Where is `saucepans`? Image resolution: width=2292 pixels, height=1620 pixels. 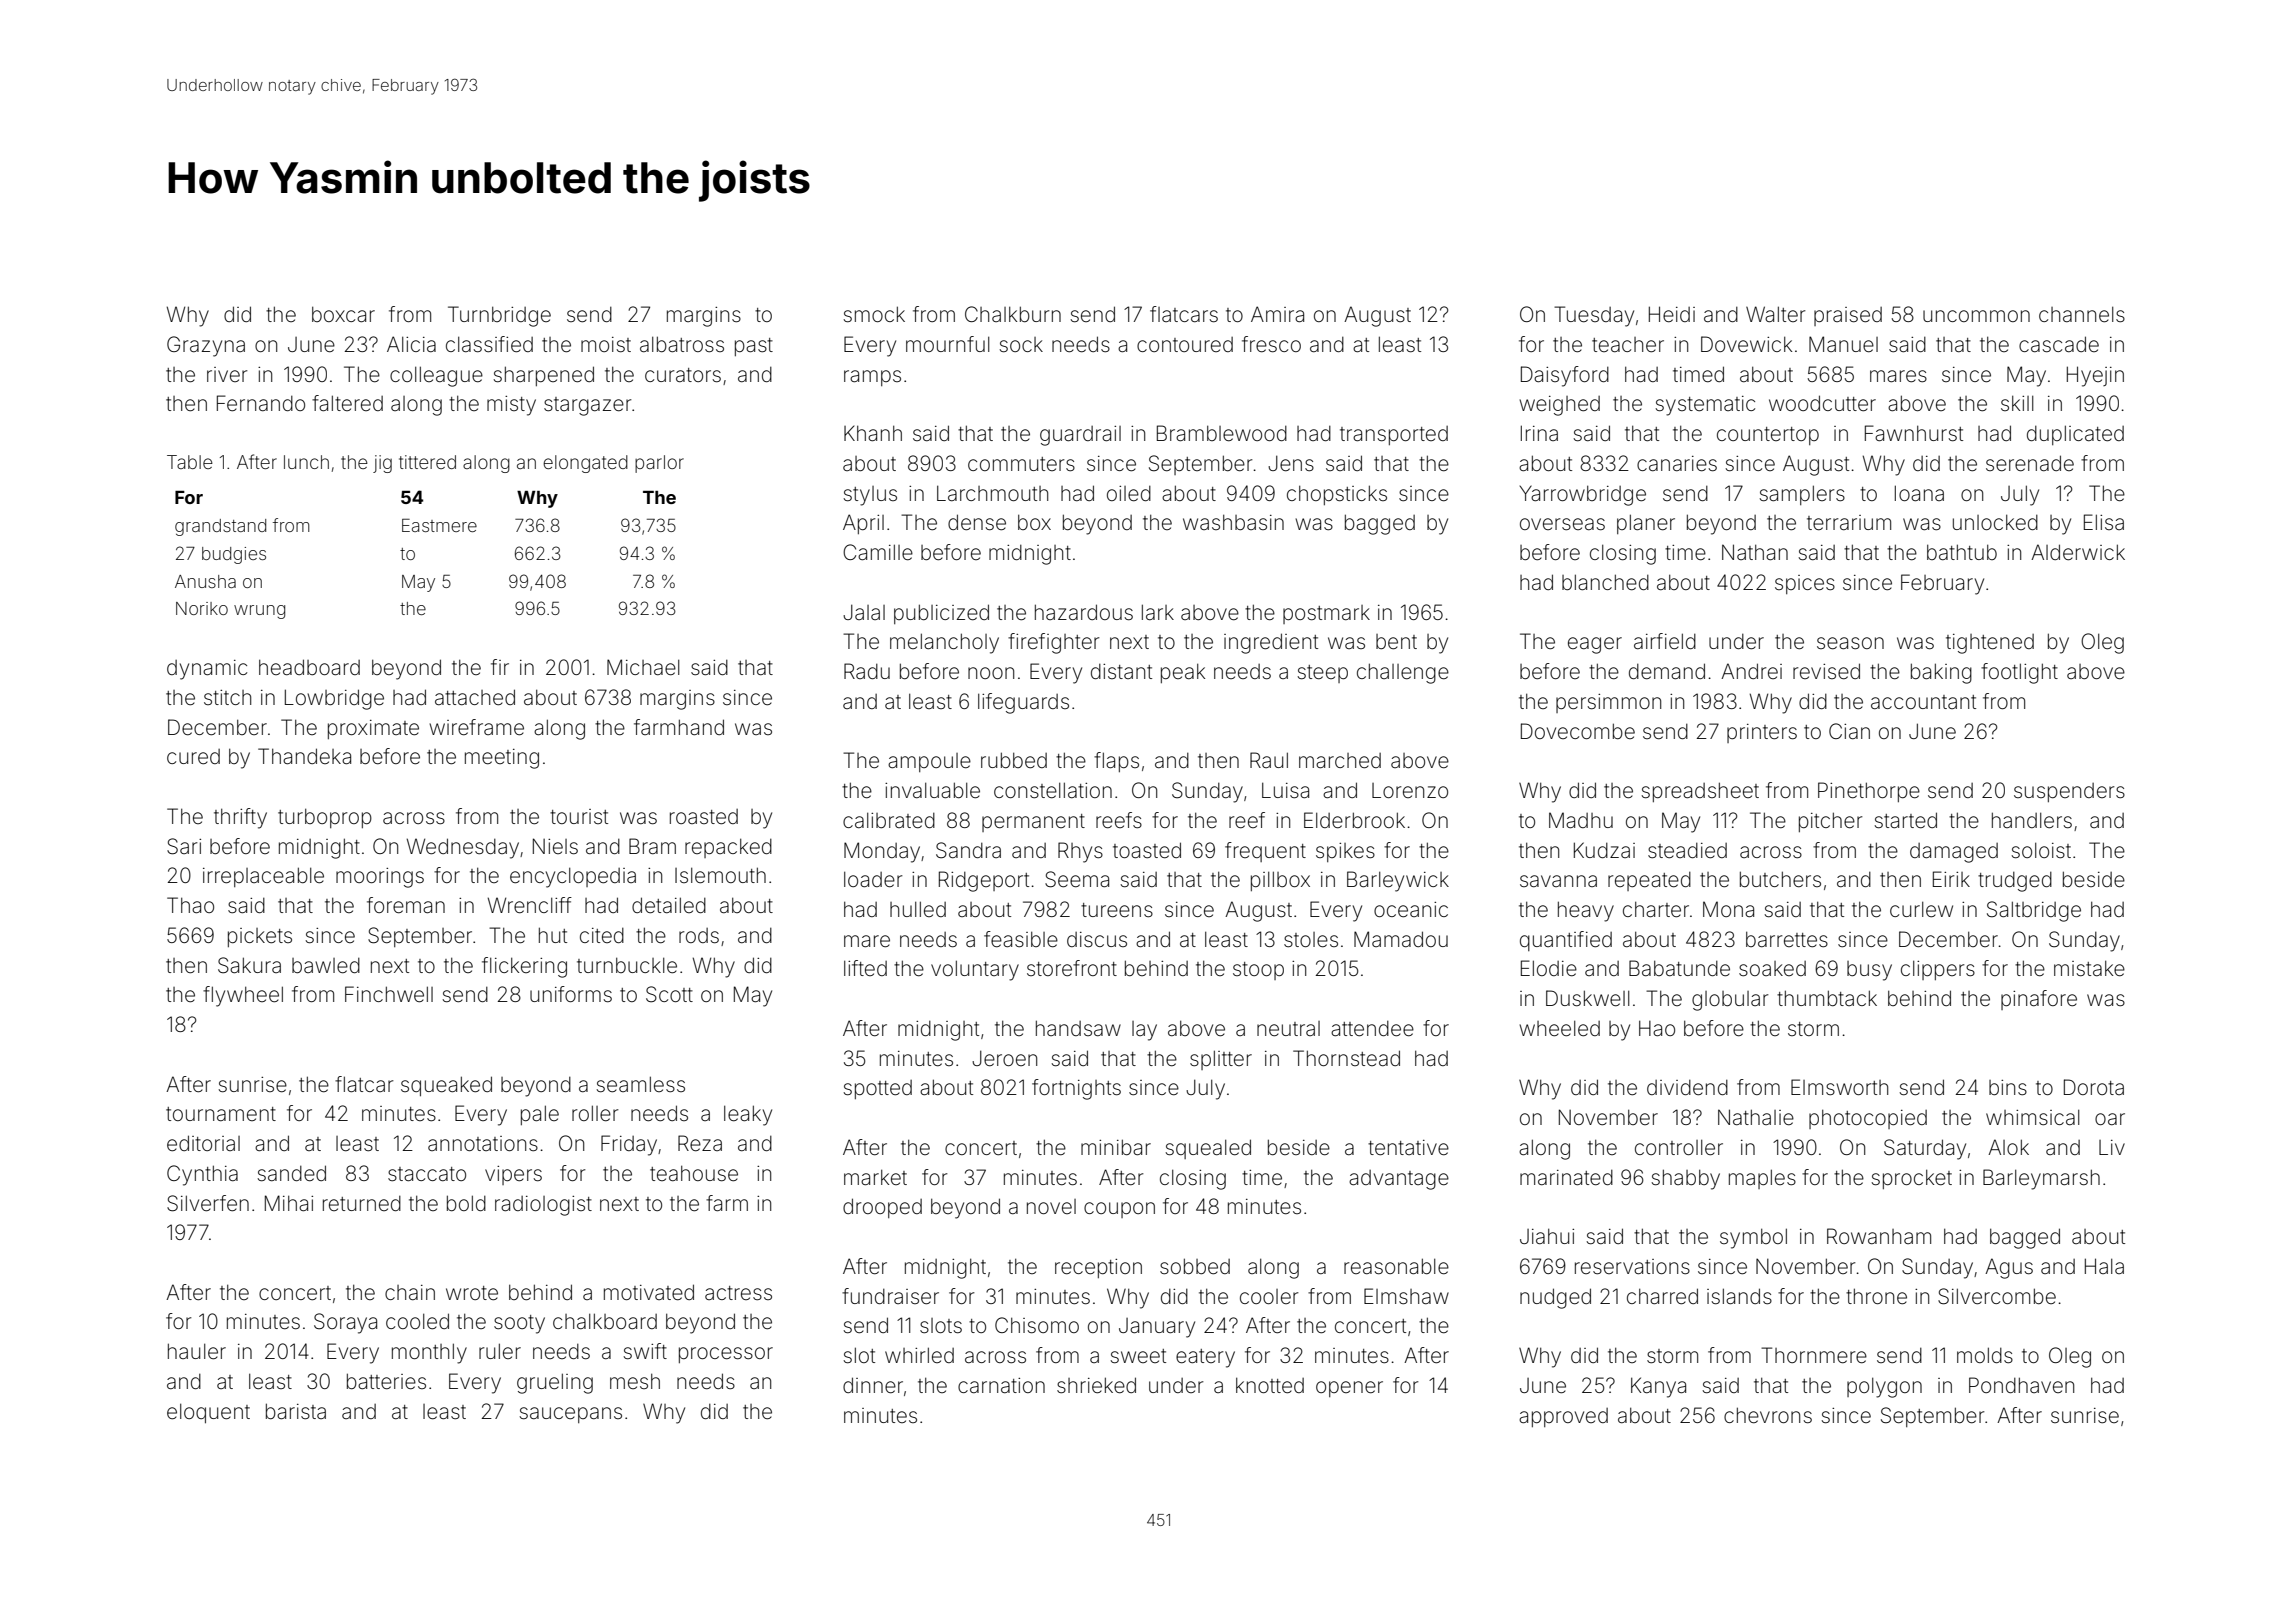 saucepans is located at coordinates (571, 1415).
